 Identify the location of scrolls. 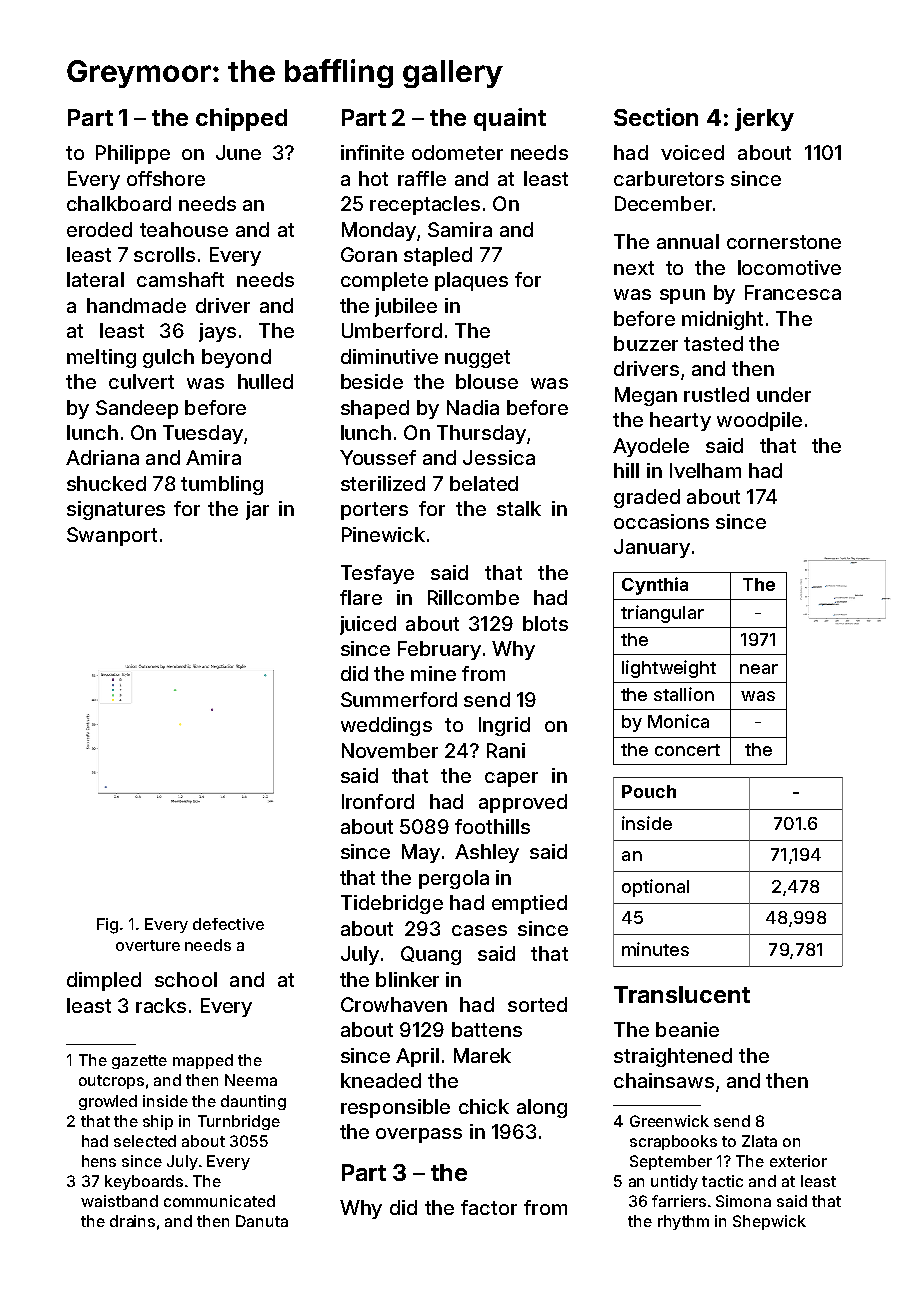
(164, 254).
